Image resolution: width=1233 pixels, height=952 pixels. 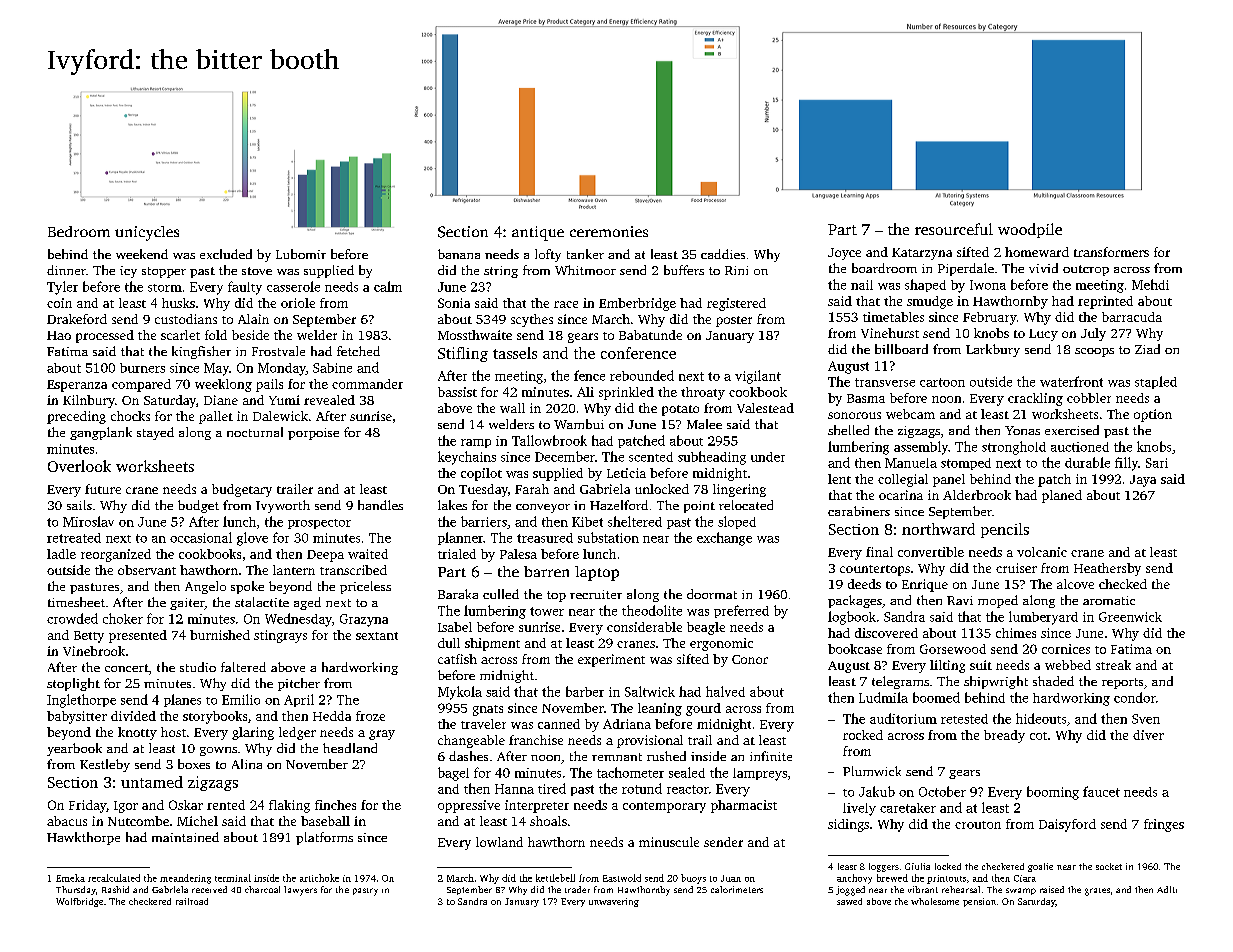 I want to click on stayed, so click(x=155, y=433).
